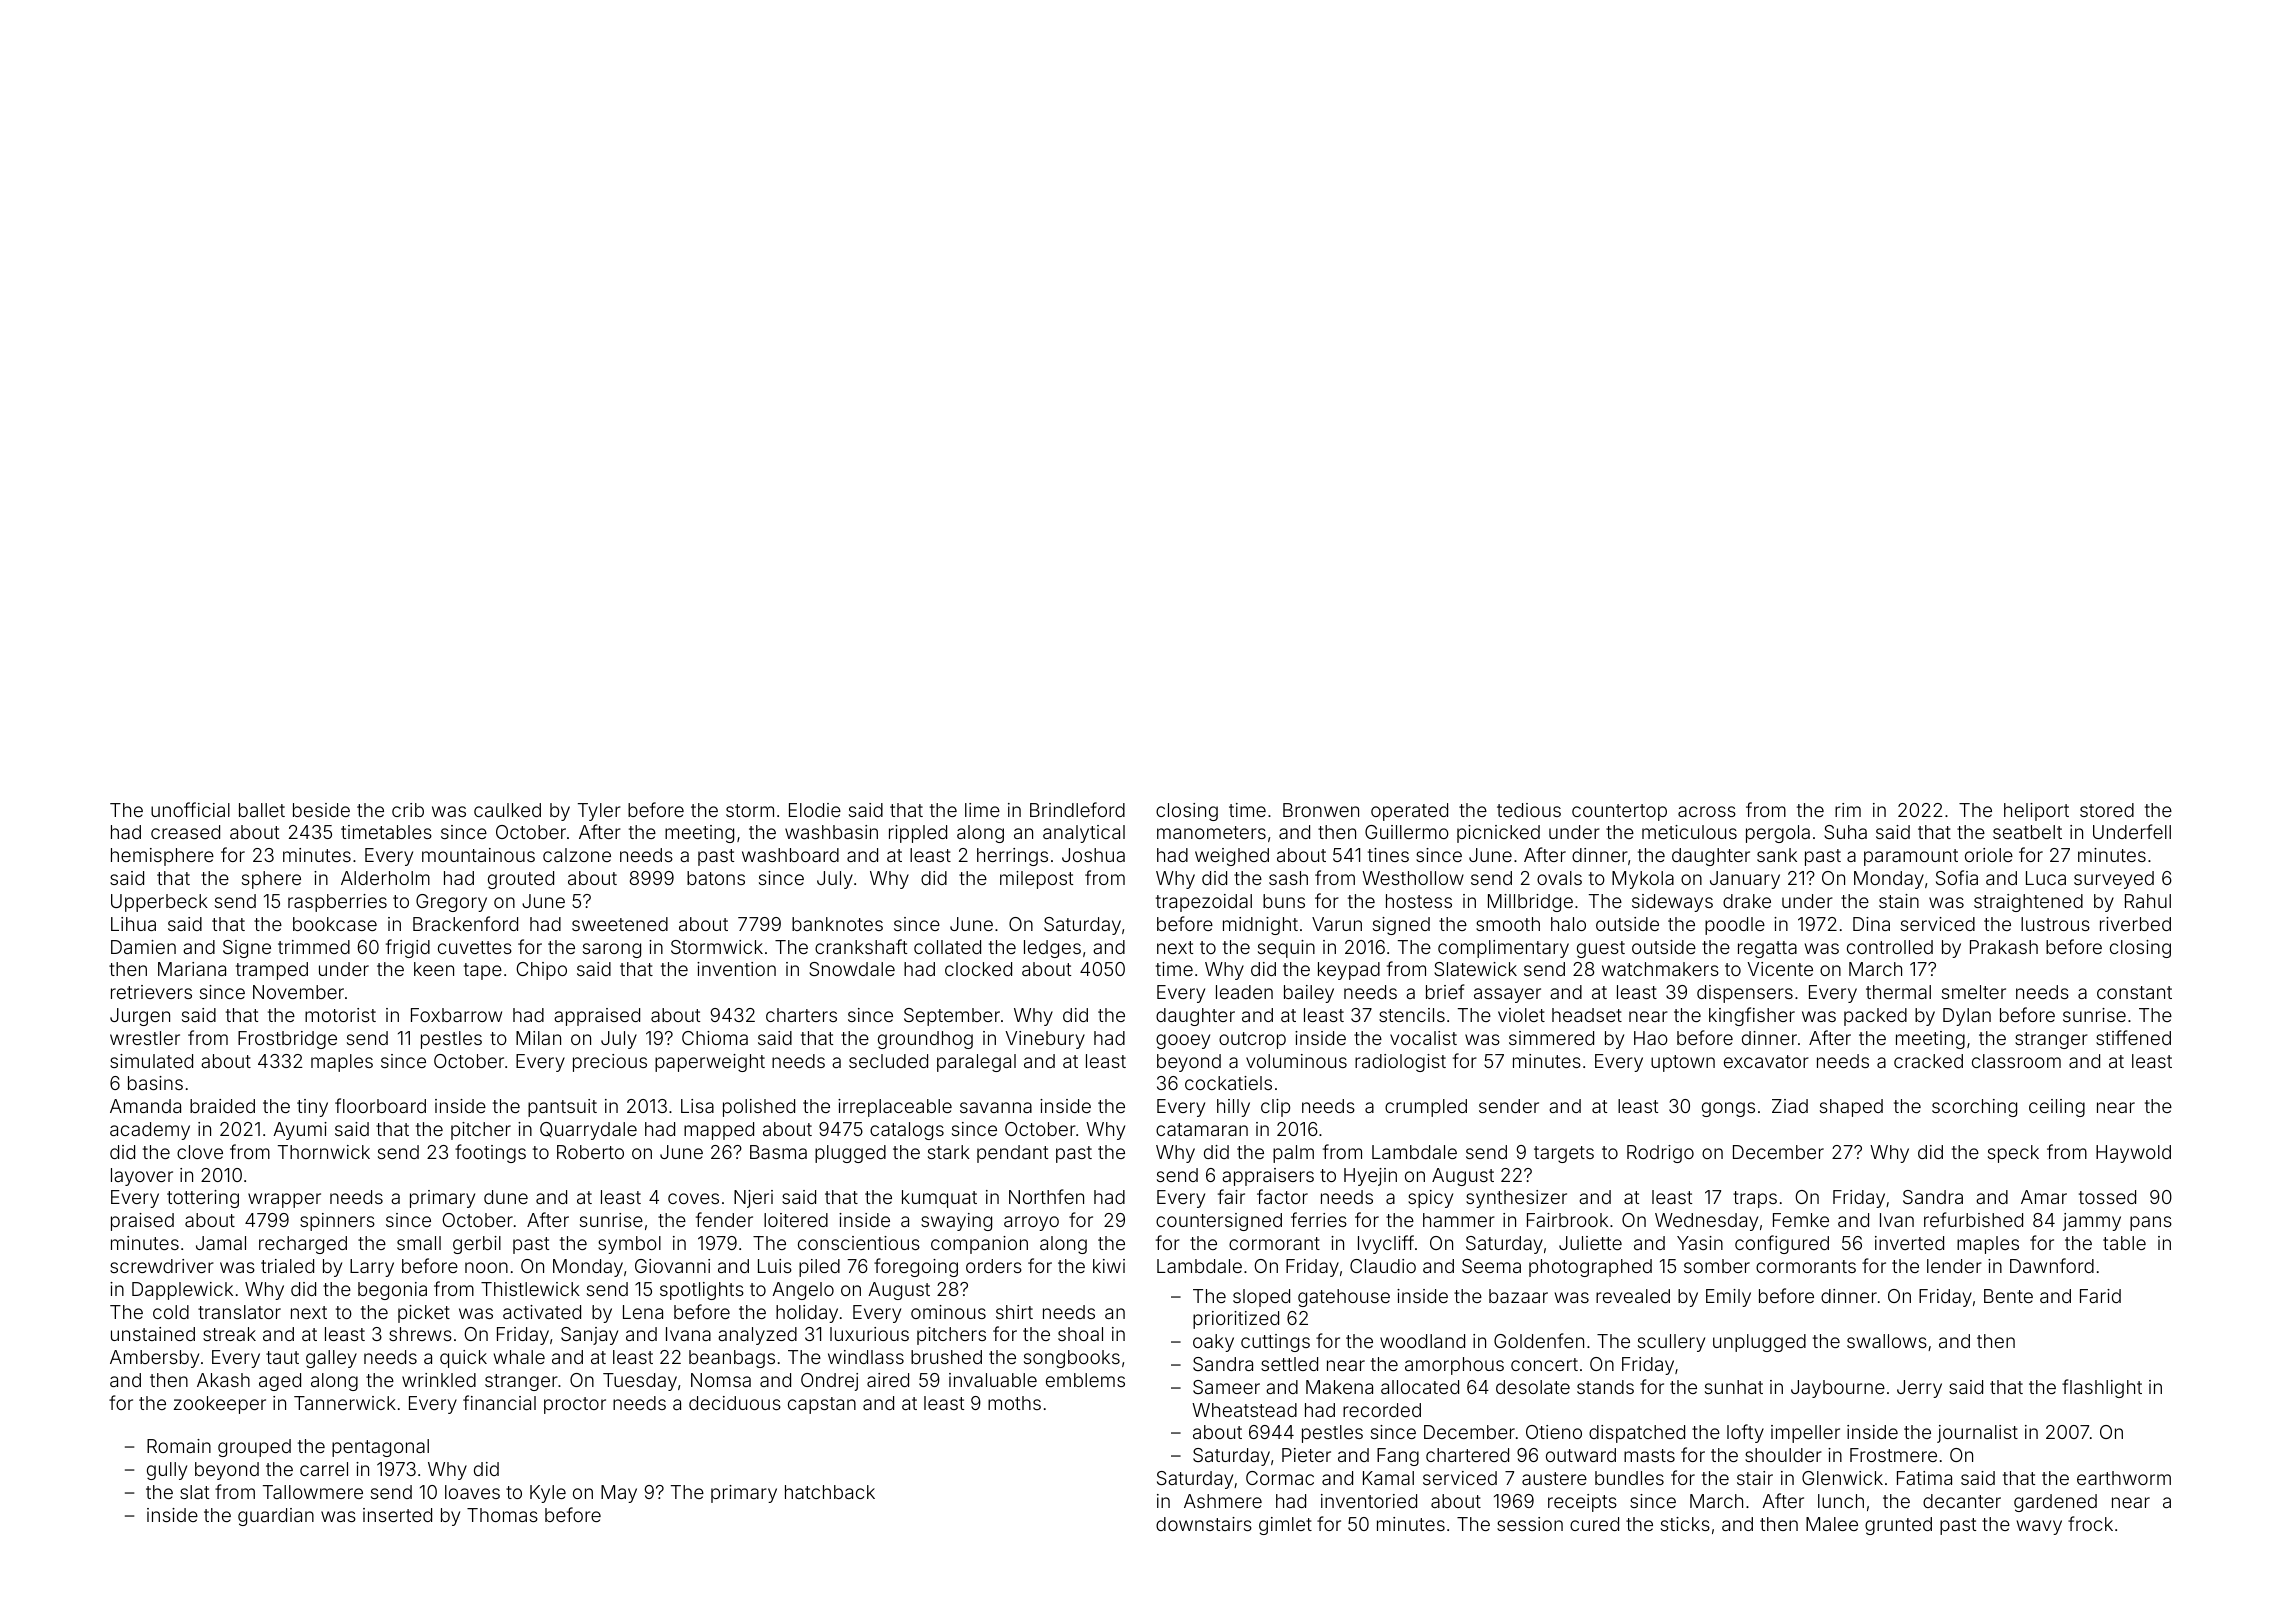 The height and width of the screenshot is (1614, 2282). Describe the element at coordinates (2013, 1154) in the screenshot. I see `speck` at that location.
